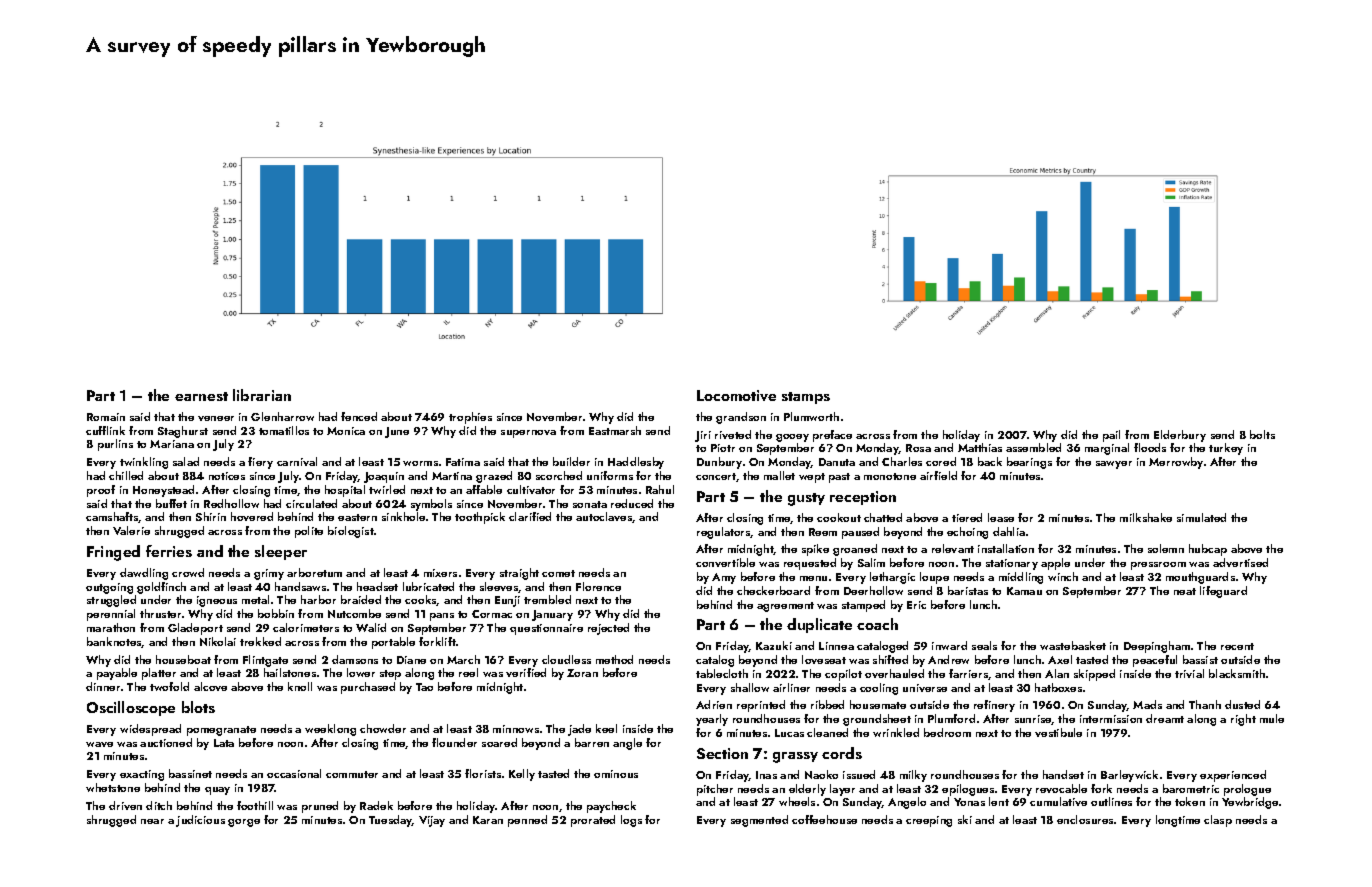 This screenshot has height=887, width=1372. I want to click on whetstone, so click(113, 787).
